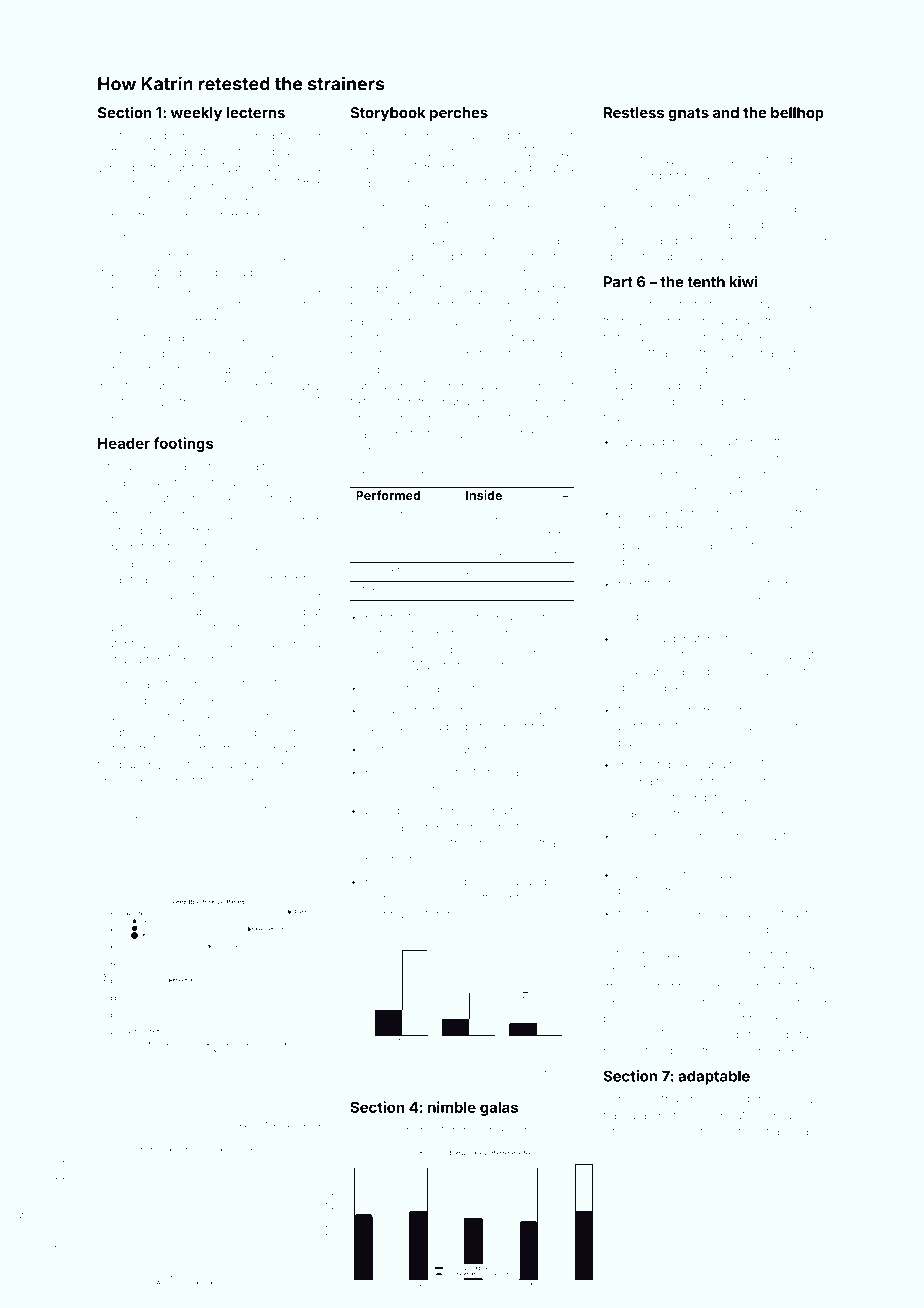 The width and height of the screenshot is (924, 1308). What do you see at coordinates (119, 660) in the screenshot?
I see `wetland` at bounding box center [119, 660].
